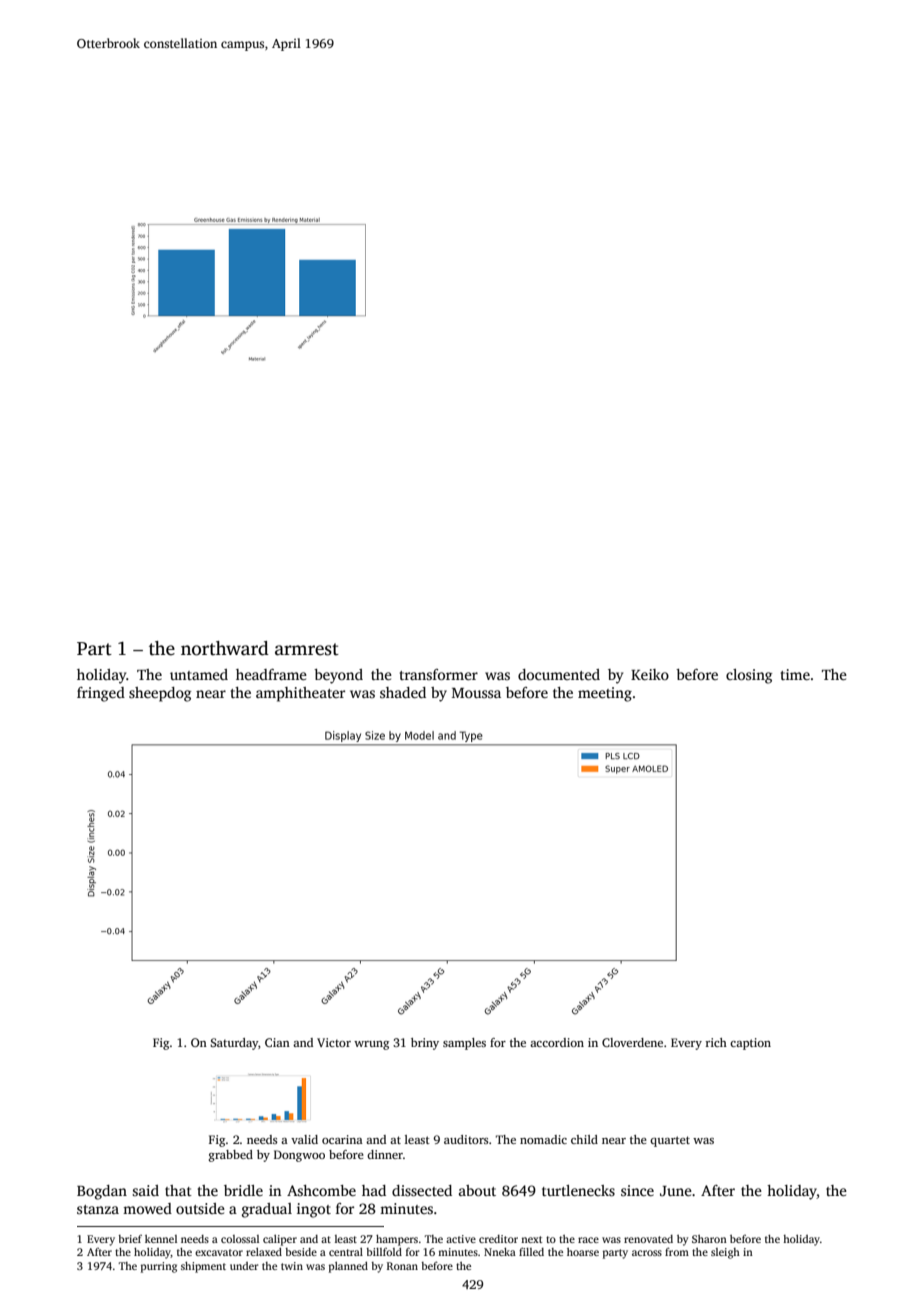 This document has height=1308, width=924. Describe the element at coordinates (716, 1042) in the document. I see `rich` at that location.
